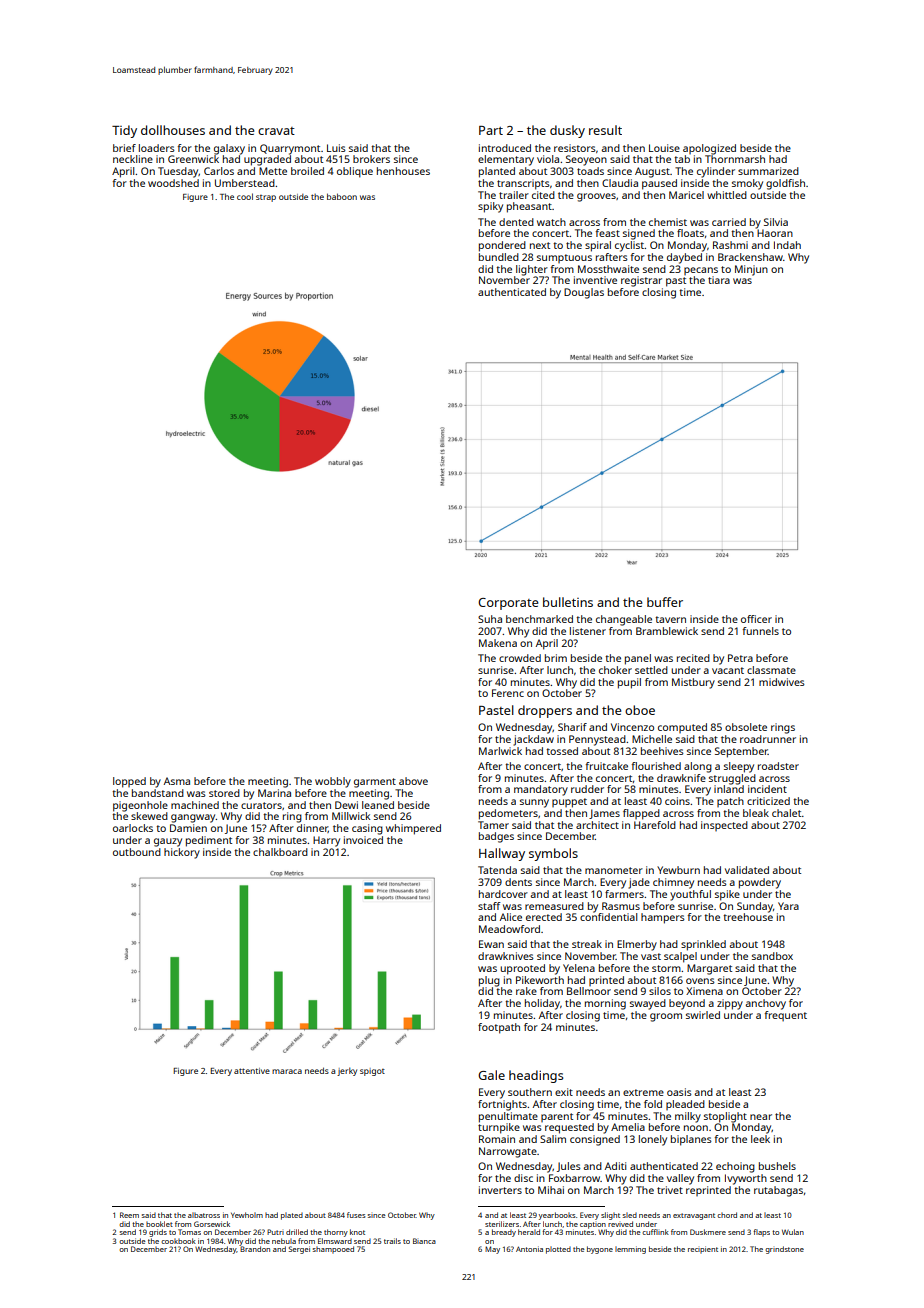  Describe the element at coordinates (776, 222) in the screenshot. I see `Silvia` at that location.
